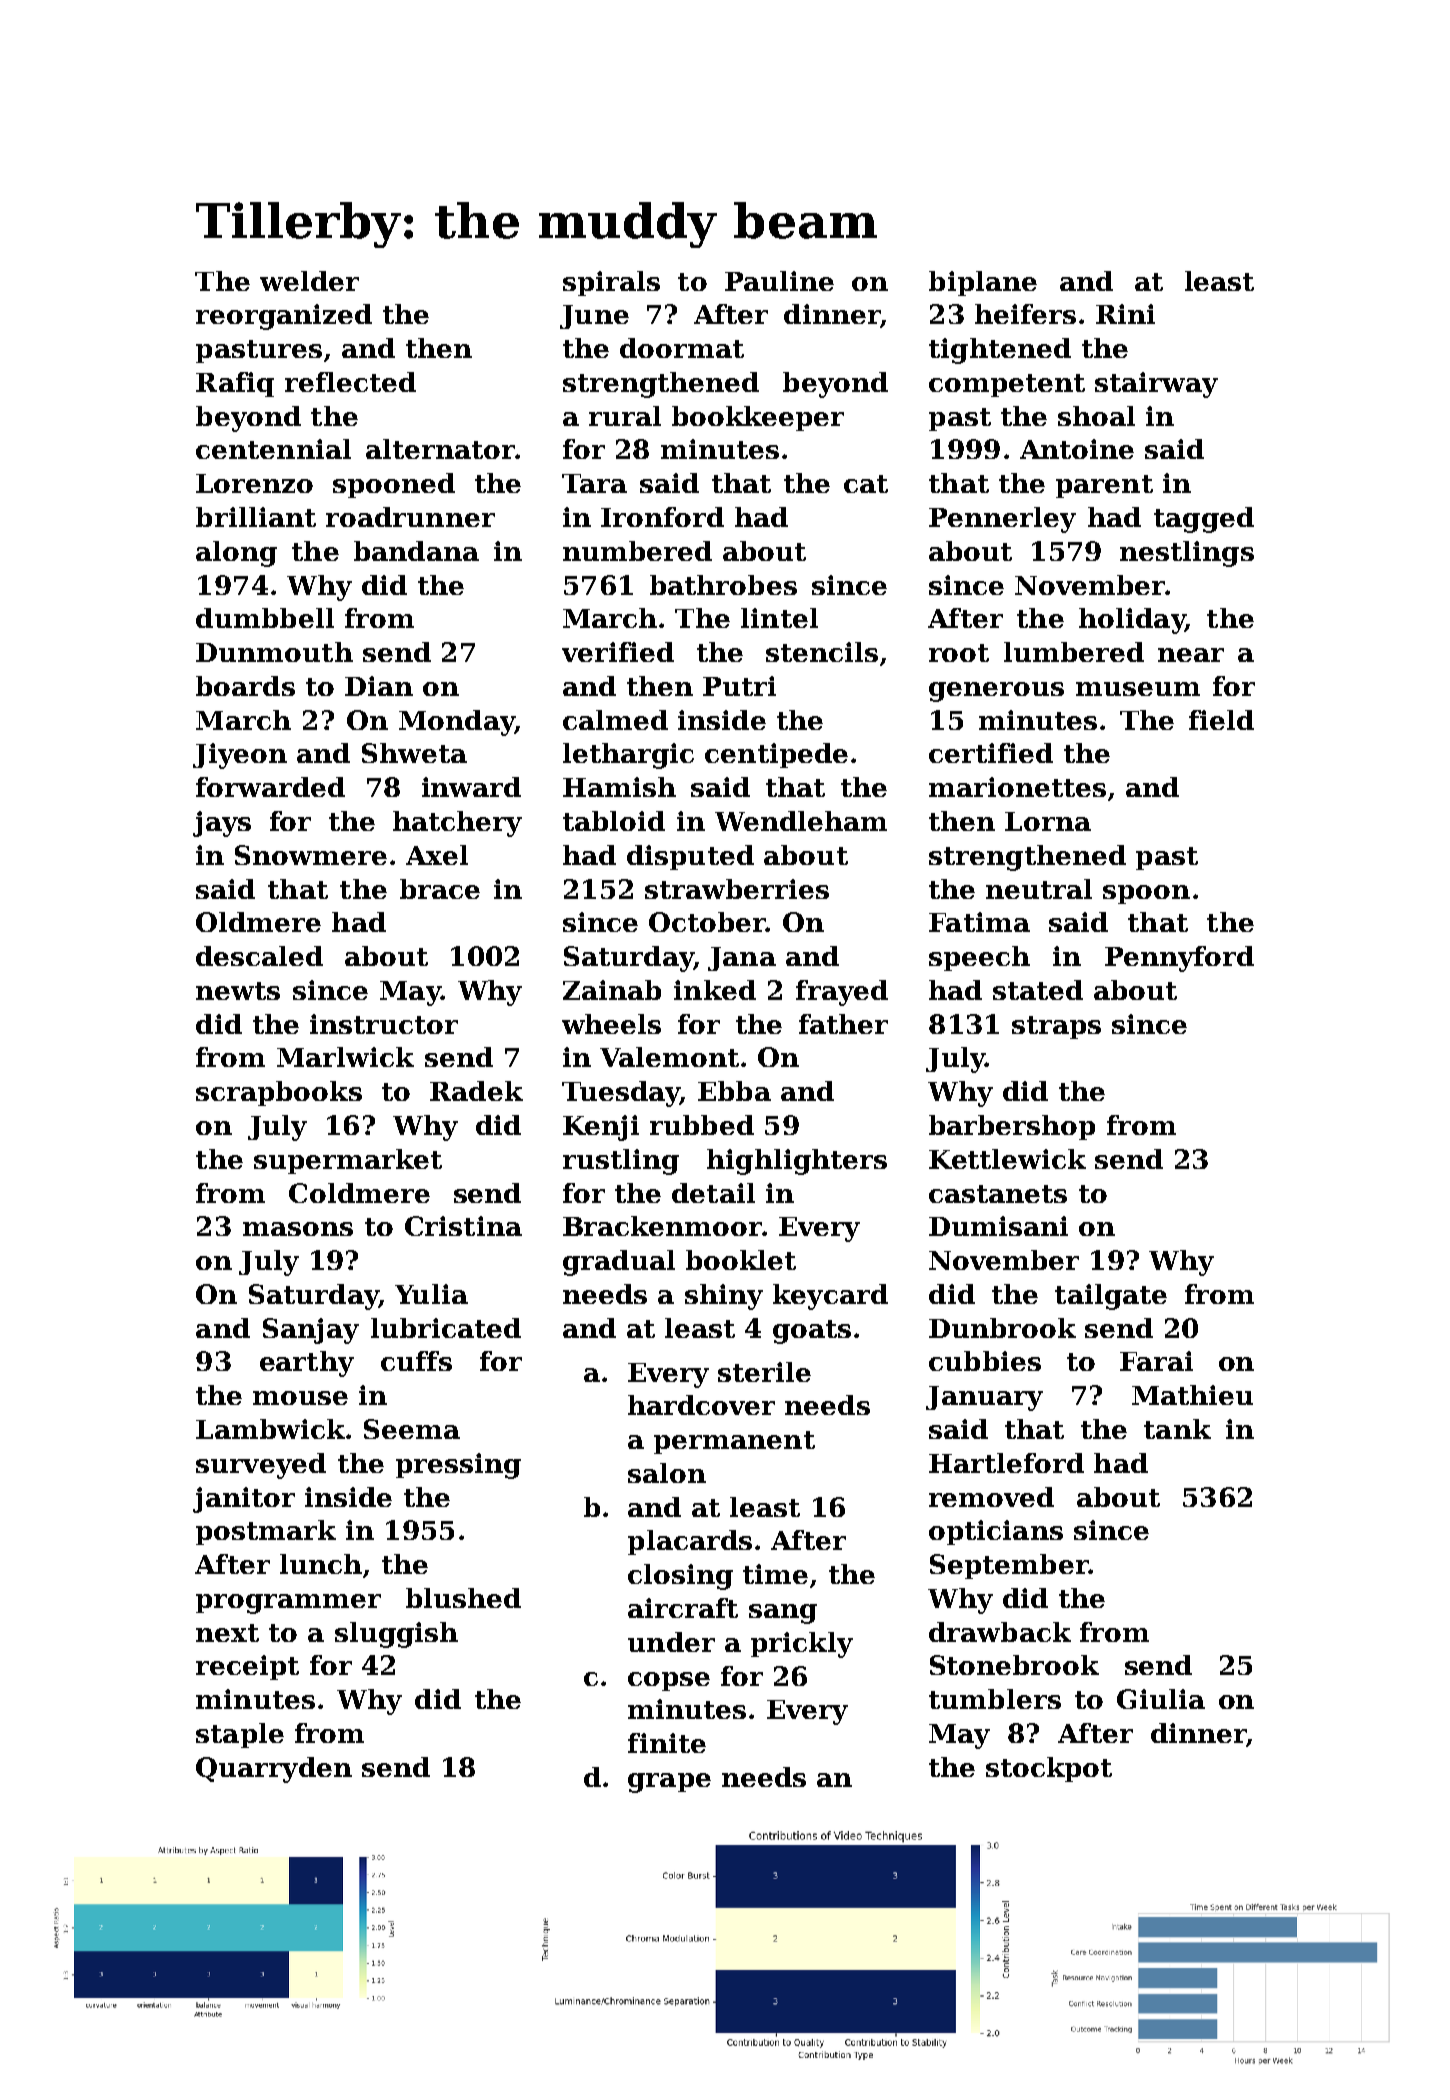 This image has height=2100, width=1450. What do you see at coordinates (1111, 1297) in the image?
I see `tailgate` at bounding box center [1111, 1297].
